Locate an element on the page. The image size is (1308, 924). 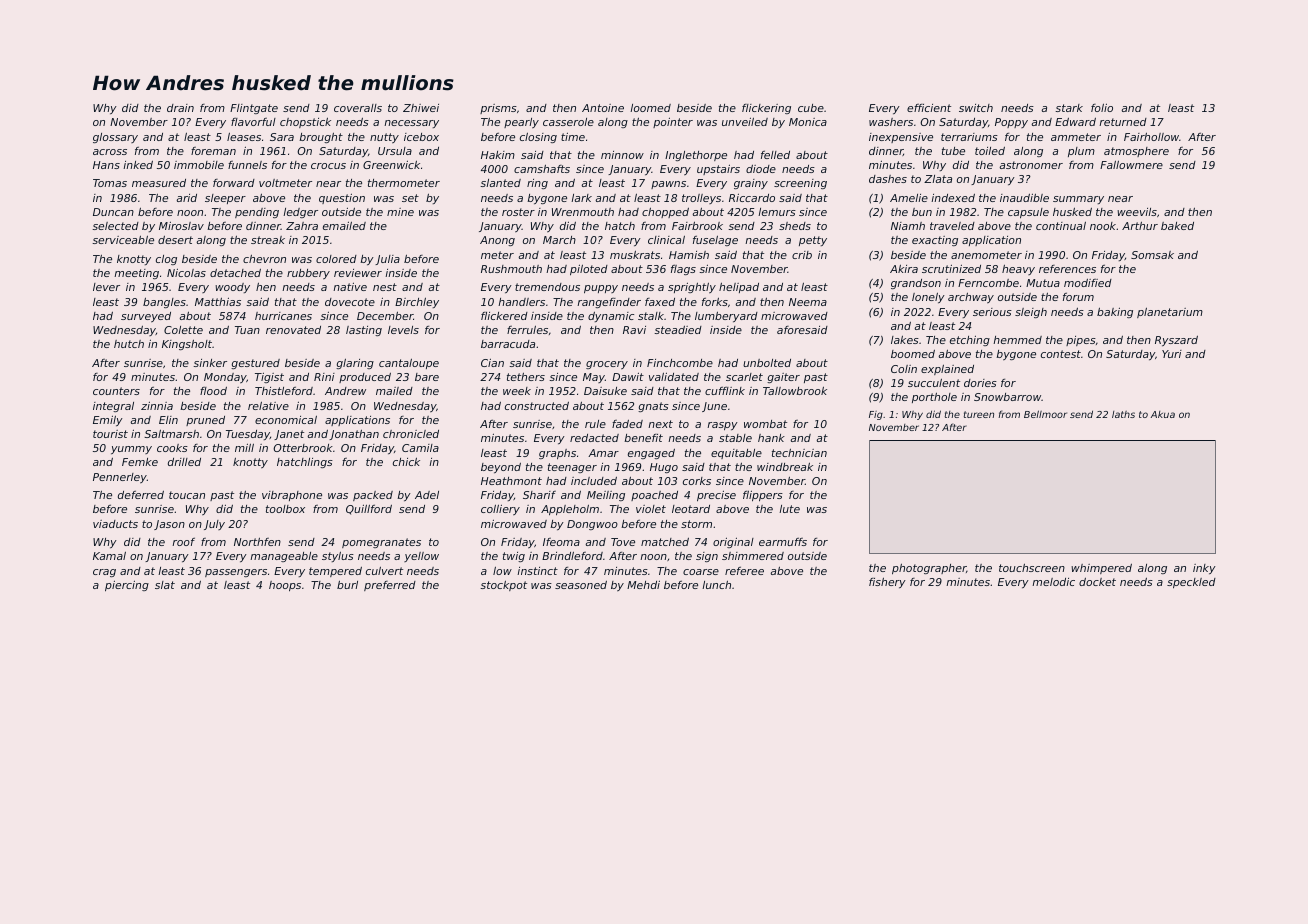
shimmered is located at coordinates (753, 556).
